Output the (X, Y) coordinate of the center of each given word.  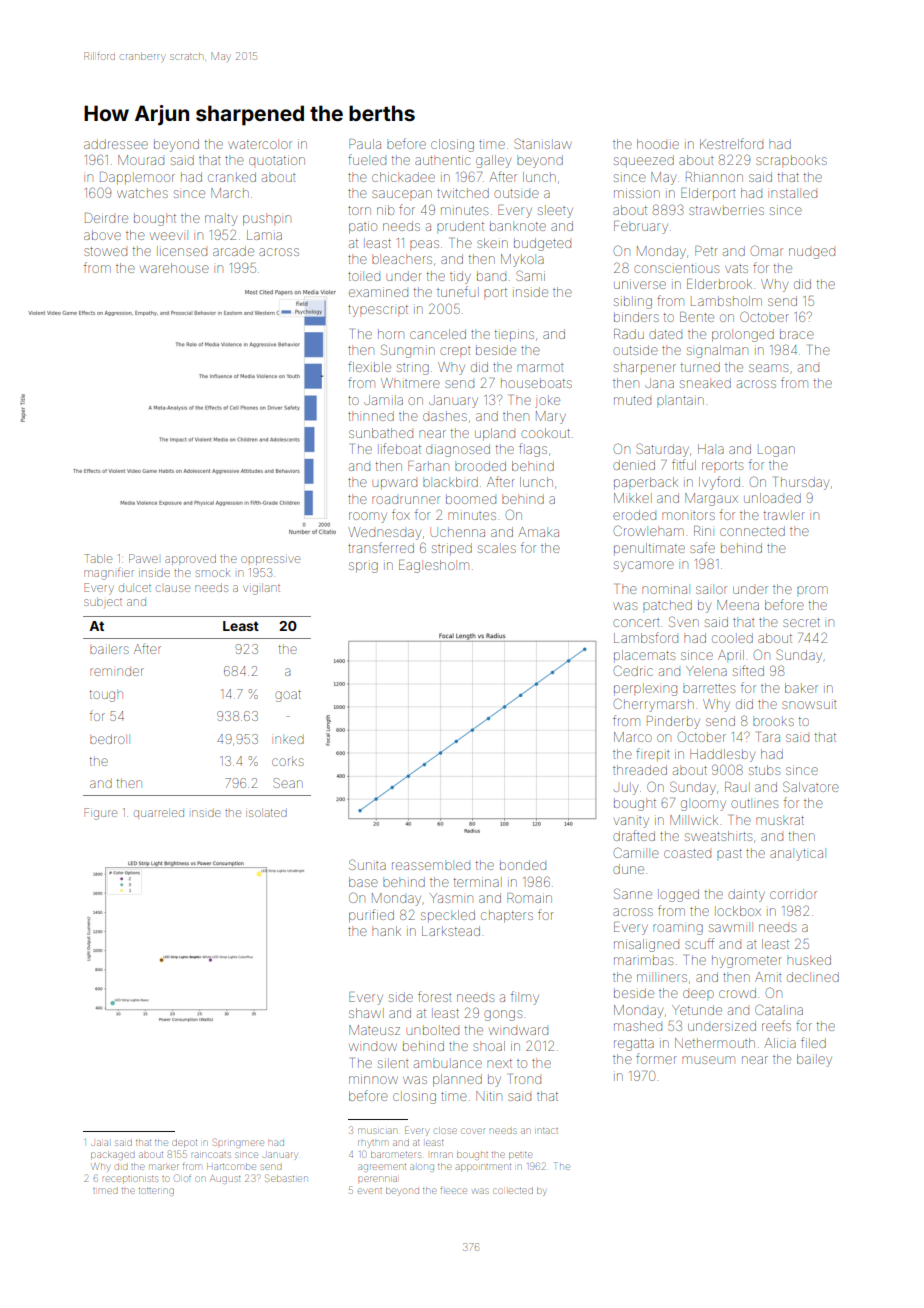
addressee (116, 144)
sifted (748, 670)
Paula (365, 144)
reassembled (431, 866)
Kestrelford (731, 143)
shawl (365, 1013)
